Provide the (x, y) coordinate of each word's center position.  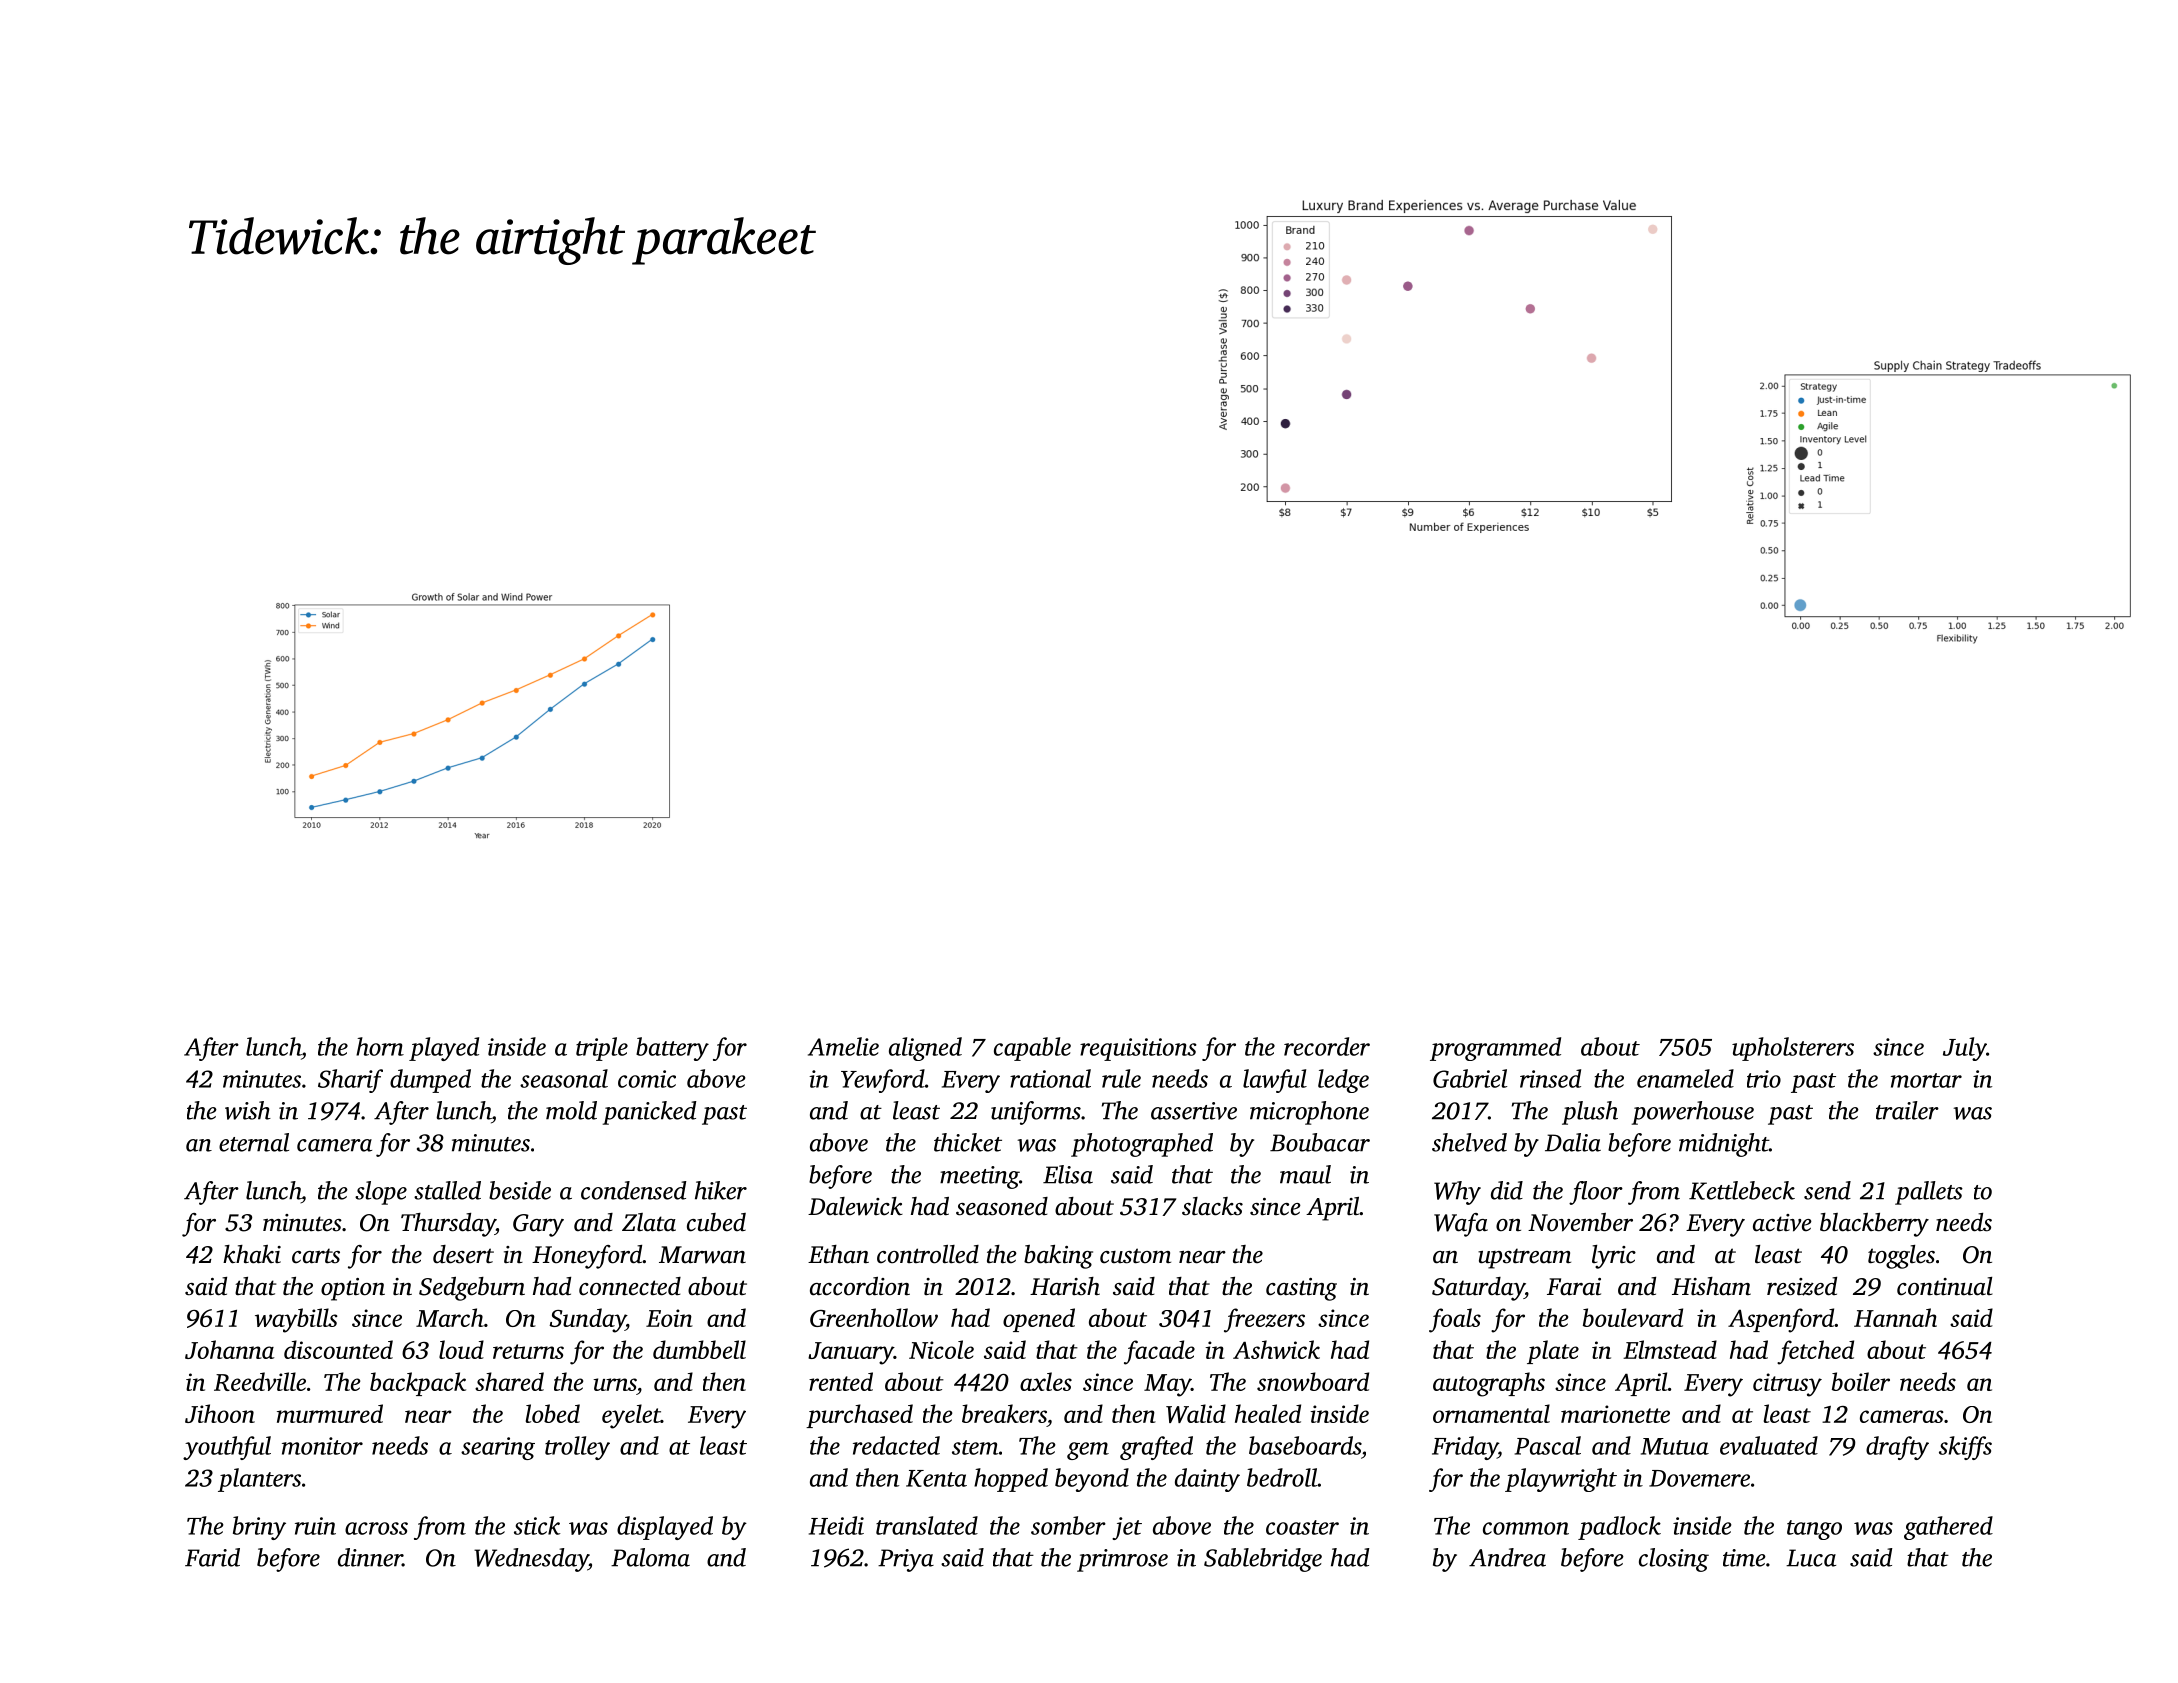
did (1507, 1190)
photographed (1142, 1145)
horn (380, 1046)
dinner (370, 1557)
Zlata (649, 1222)
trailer (1907, 1110)
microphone (1309, 1113)
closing (1674, 1560)
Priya (906, 1560)
